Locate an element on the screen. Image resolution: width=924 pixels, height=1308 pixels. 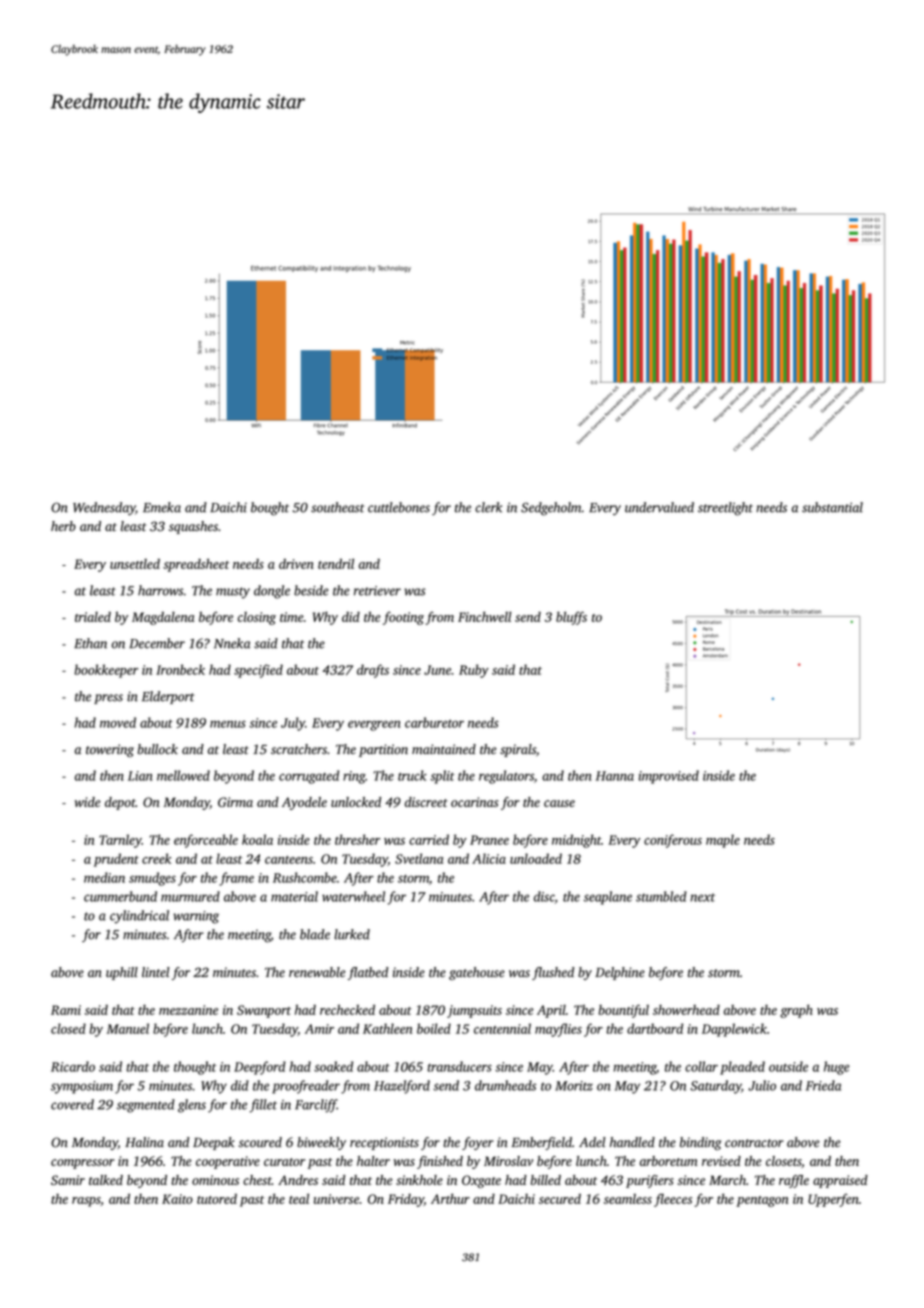
musty is located at coordinates (233, 593).
